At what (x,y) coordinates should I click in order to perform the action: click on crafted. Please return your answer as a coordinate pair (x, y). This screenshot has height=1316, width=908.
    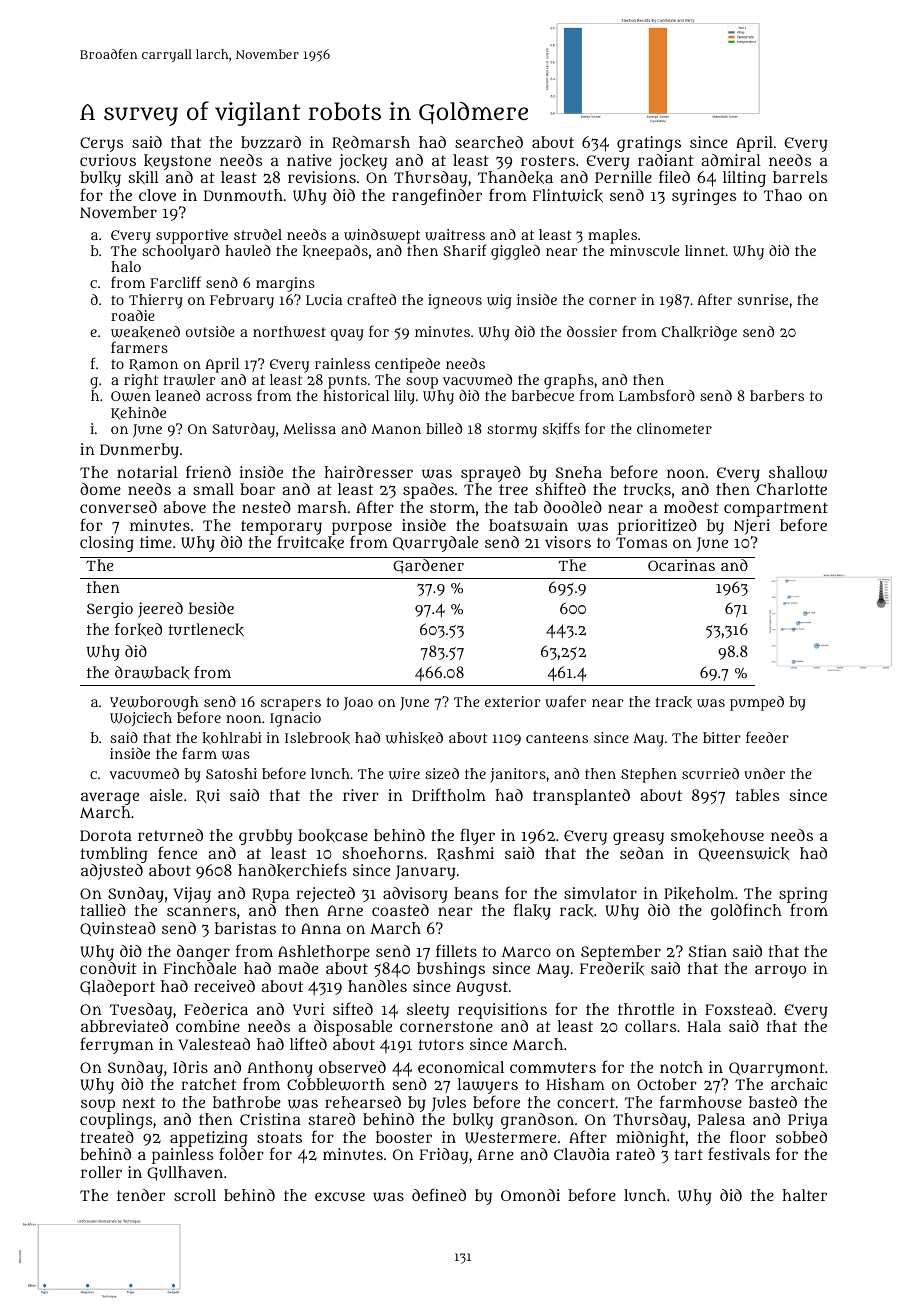
    Looking at the image, I should click on (371, 299).
